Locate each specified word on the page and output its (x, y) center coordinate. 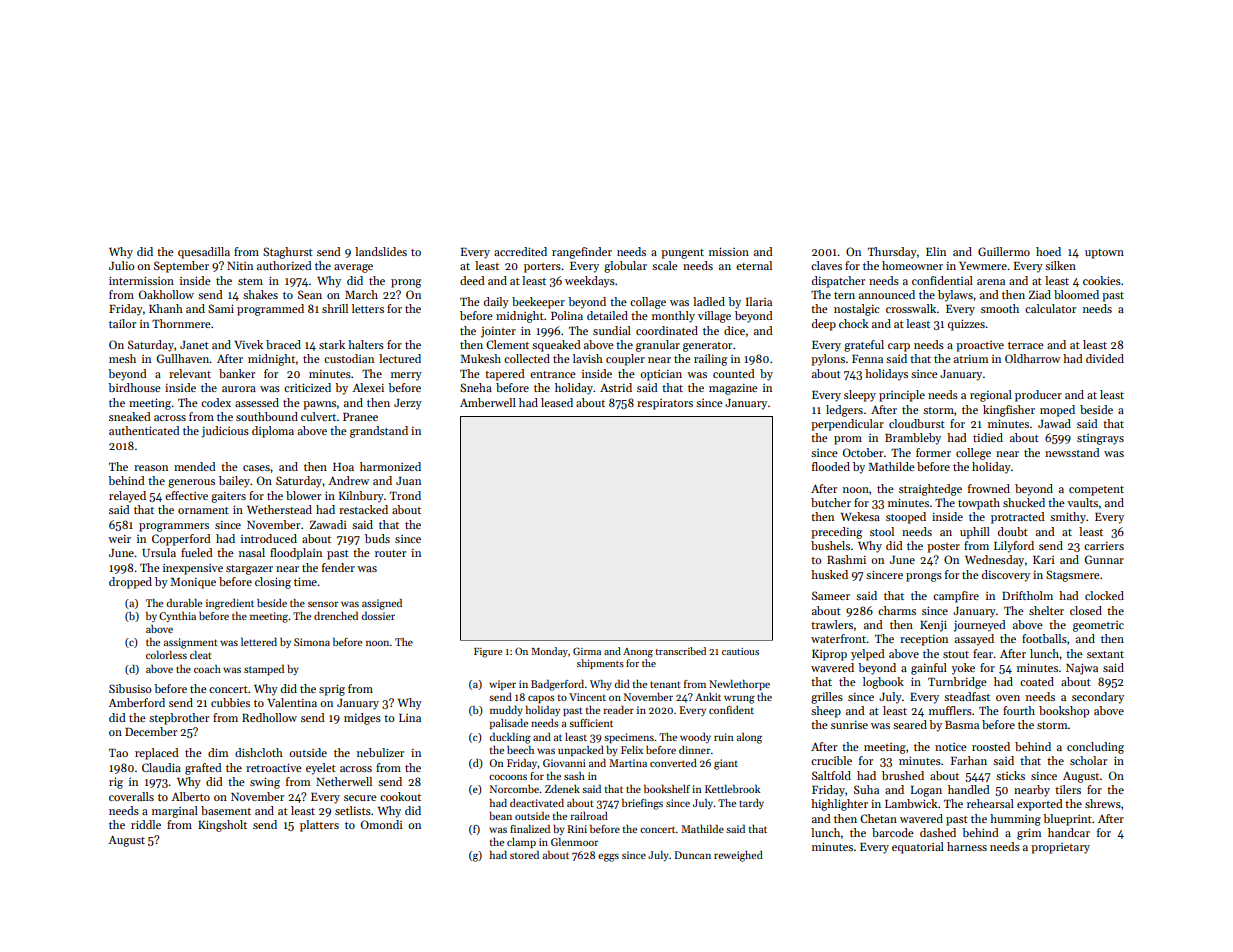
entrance (553, 374)
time (305, 581)
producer (1038, 396)
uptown (1104, 254)
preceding (836, 533)
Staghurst (288, 253)
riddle (146, 824)
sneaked (130, 416)
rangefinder (582, 253)
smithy (1068, 518)
